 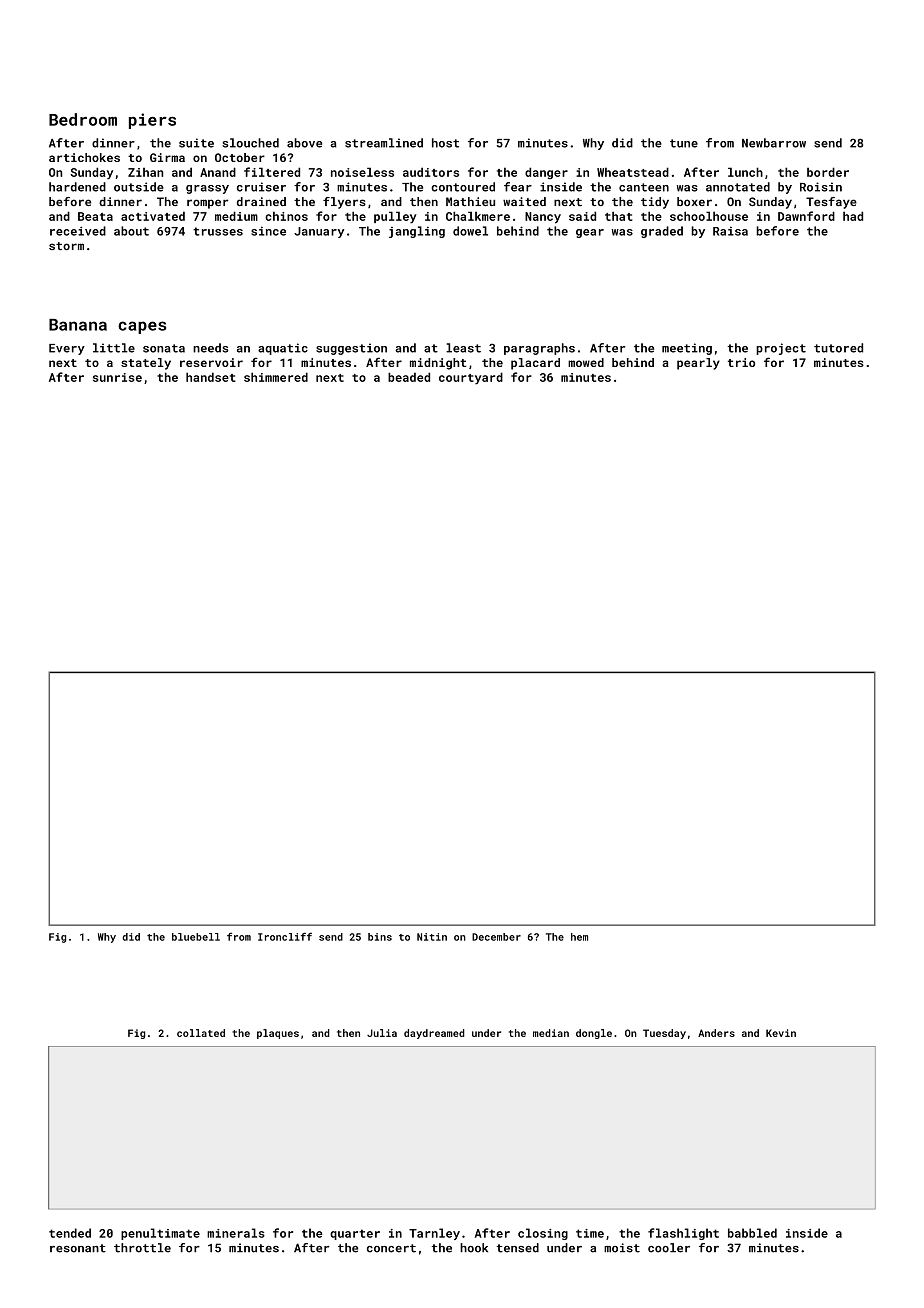 I want to click on resonant, so click(x=78, y=1248).
